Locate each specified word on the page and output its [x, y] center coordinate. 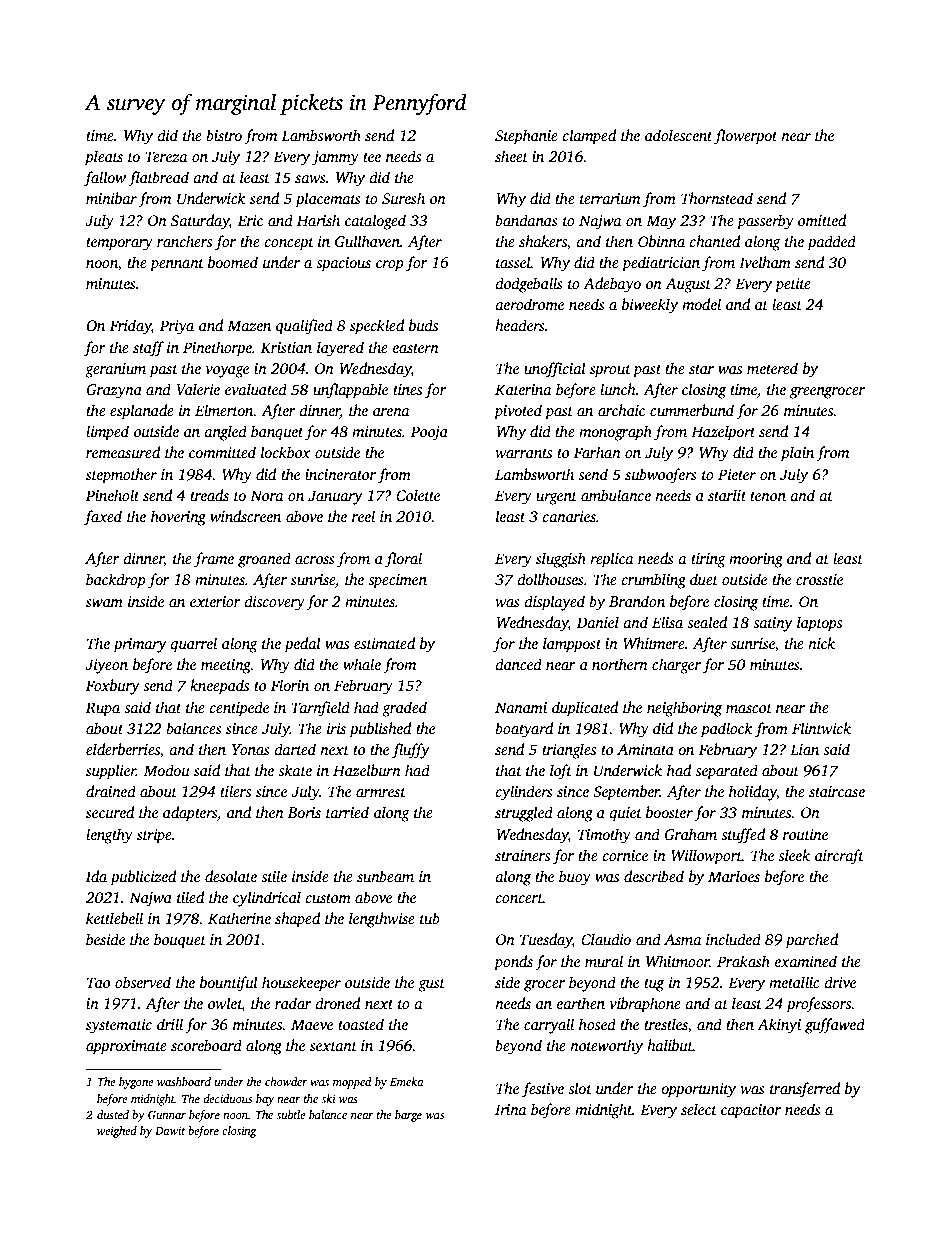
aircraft [839, 857]
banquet [277, 433]
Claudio [606, 939]
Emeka [407, 1081]
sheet [511, 156]
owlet [225, 1004]
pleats [104, 158]
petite [793, 285]
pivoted [518, 412]
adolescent [678, 135]
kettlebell [114, 918]
